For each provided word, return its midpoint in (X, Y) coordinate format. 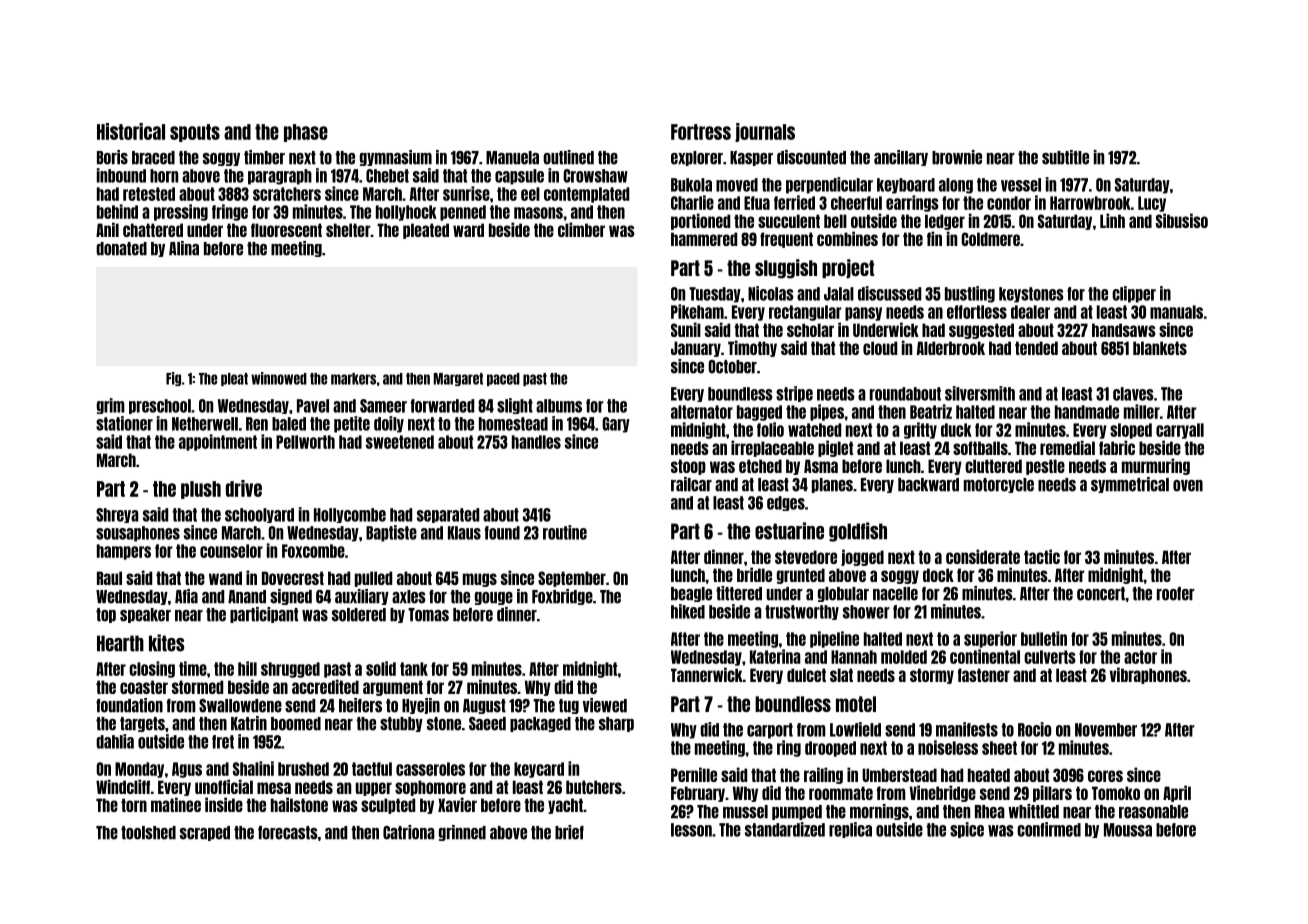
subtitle (1065, 157)
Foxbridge (562, 597)
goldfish (858, 532)
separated (448, 515)
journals (765, 132)
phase (306, 133)
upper (374, 789)
